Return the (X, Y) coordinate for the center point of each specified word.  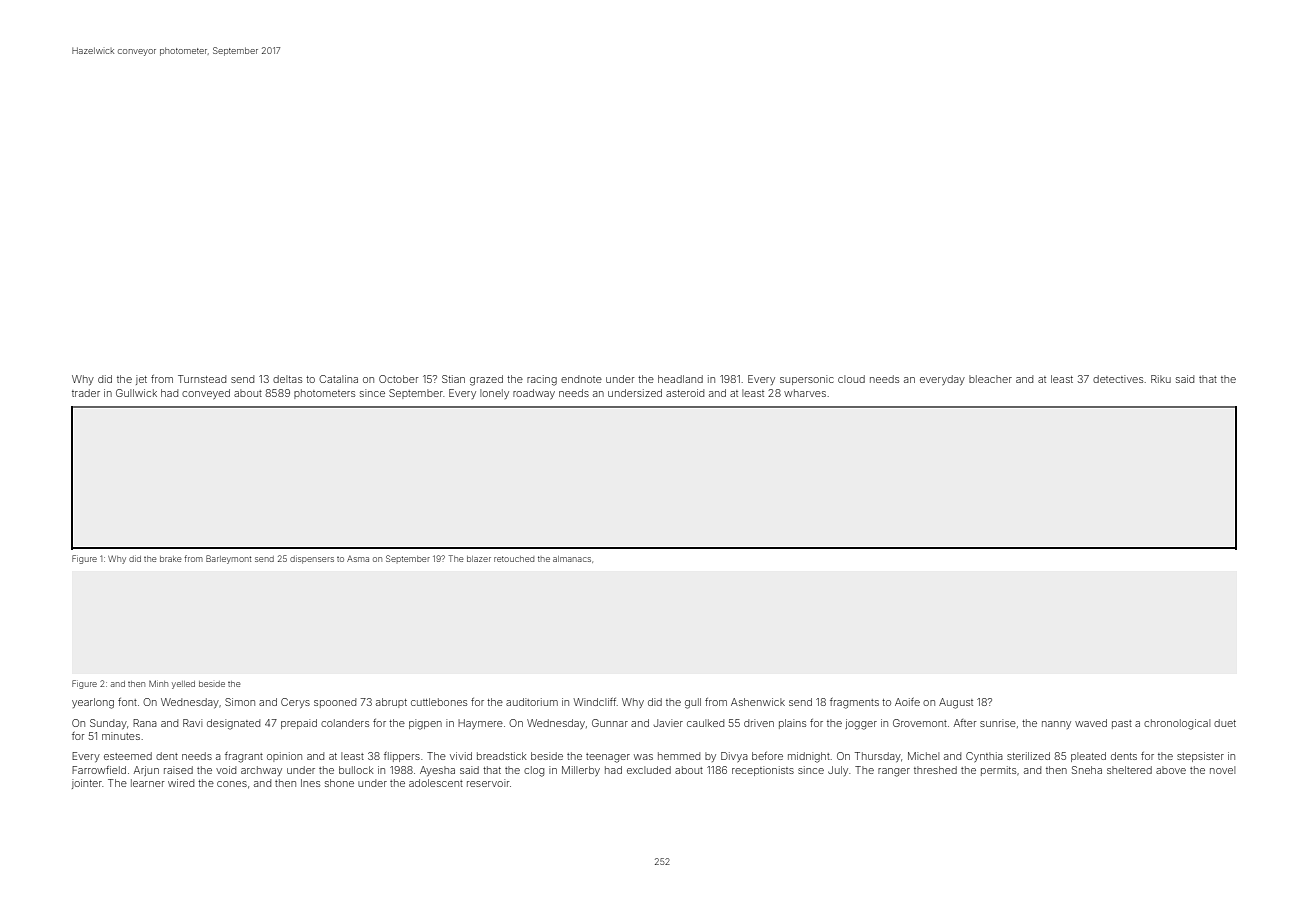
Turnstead (202, 379)
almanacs (572, 559)
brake (170, 559)
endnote (581, 379)
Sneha (1087, 770)
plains (792, 724)
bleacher (990, 379)
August (956, 703)
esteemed (128, 756)
